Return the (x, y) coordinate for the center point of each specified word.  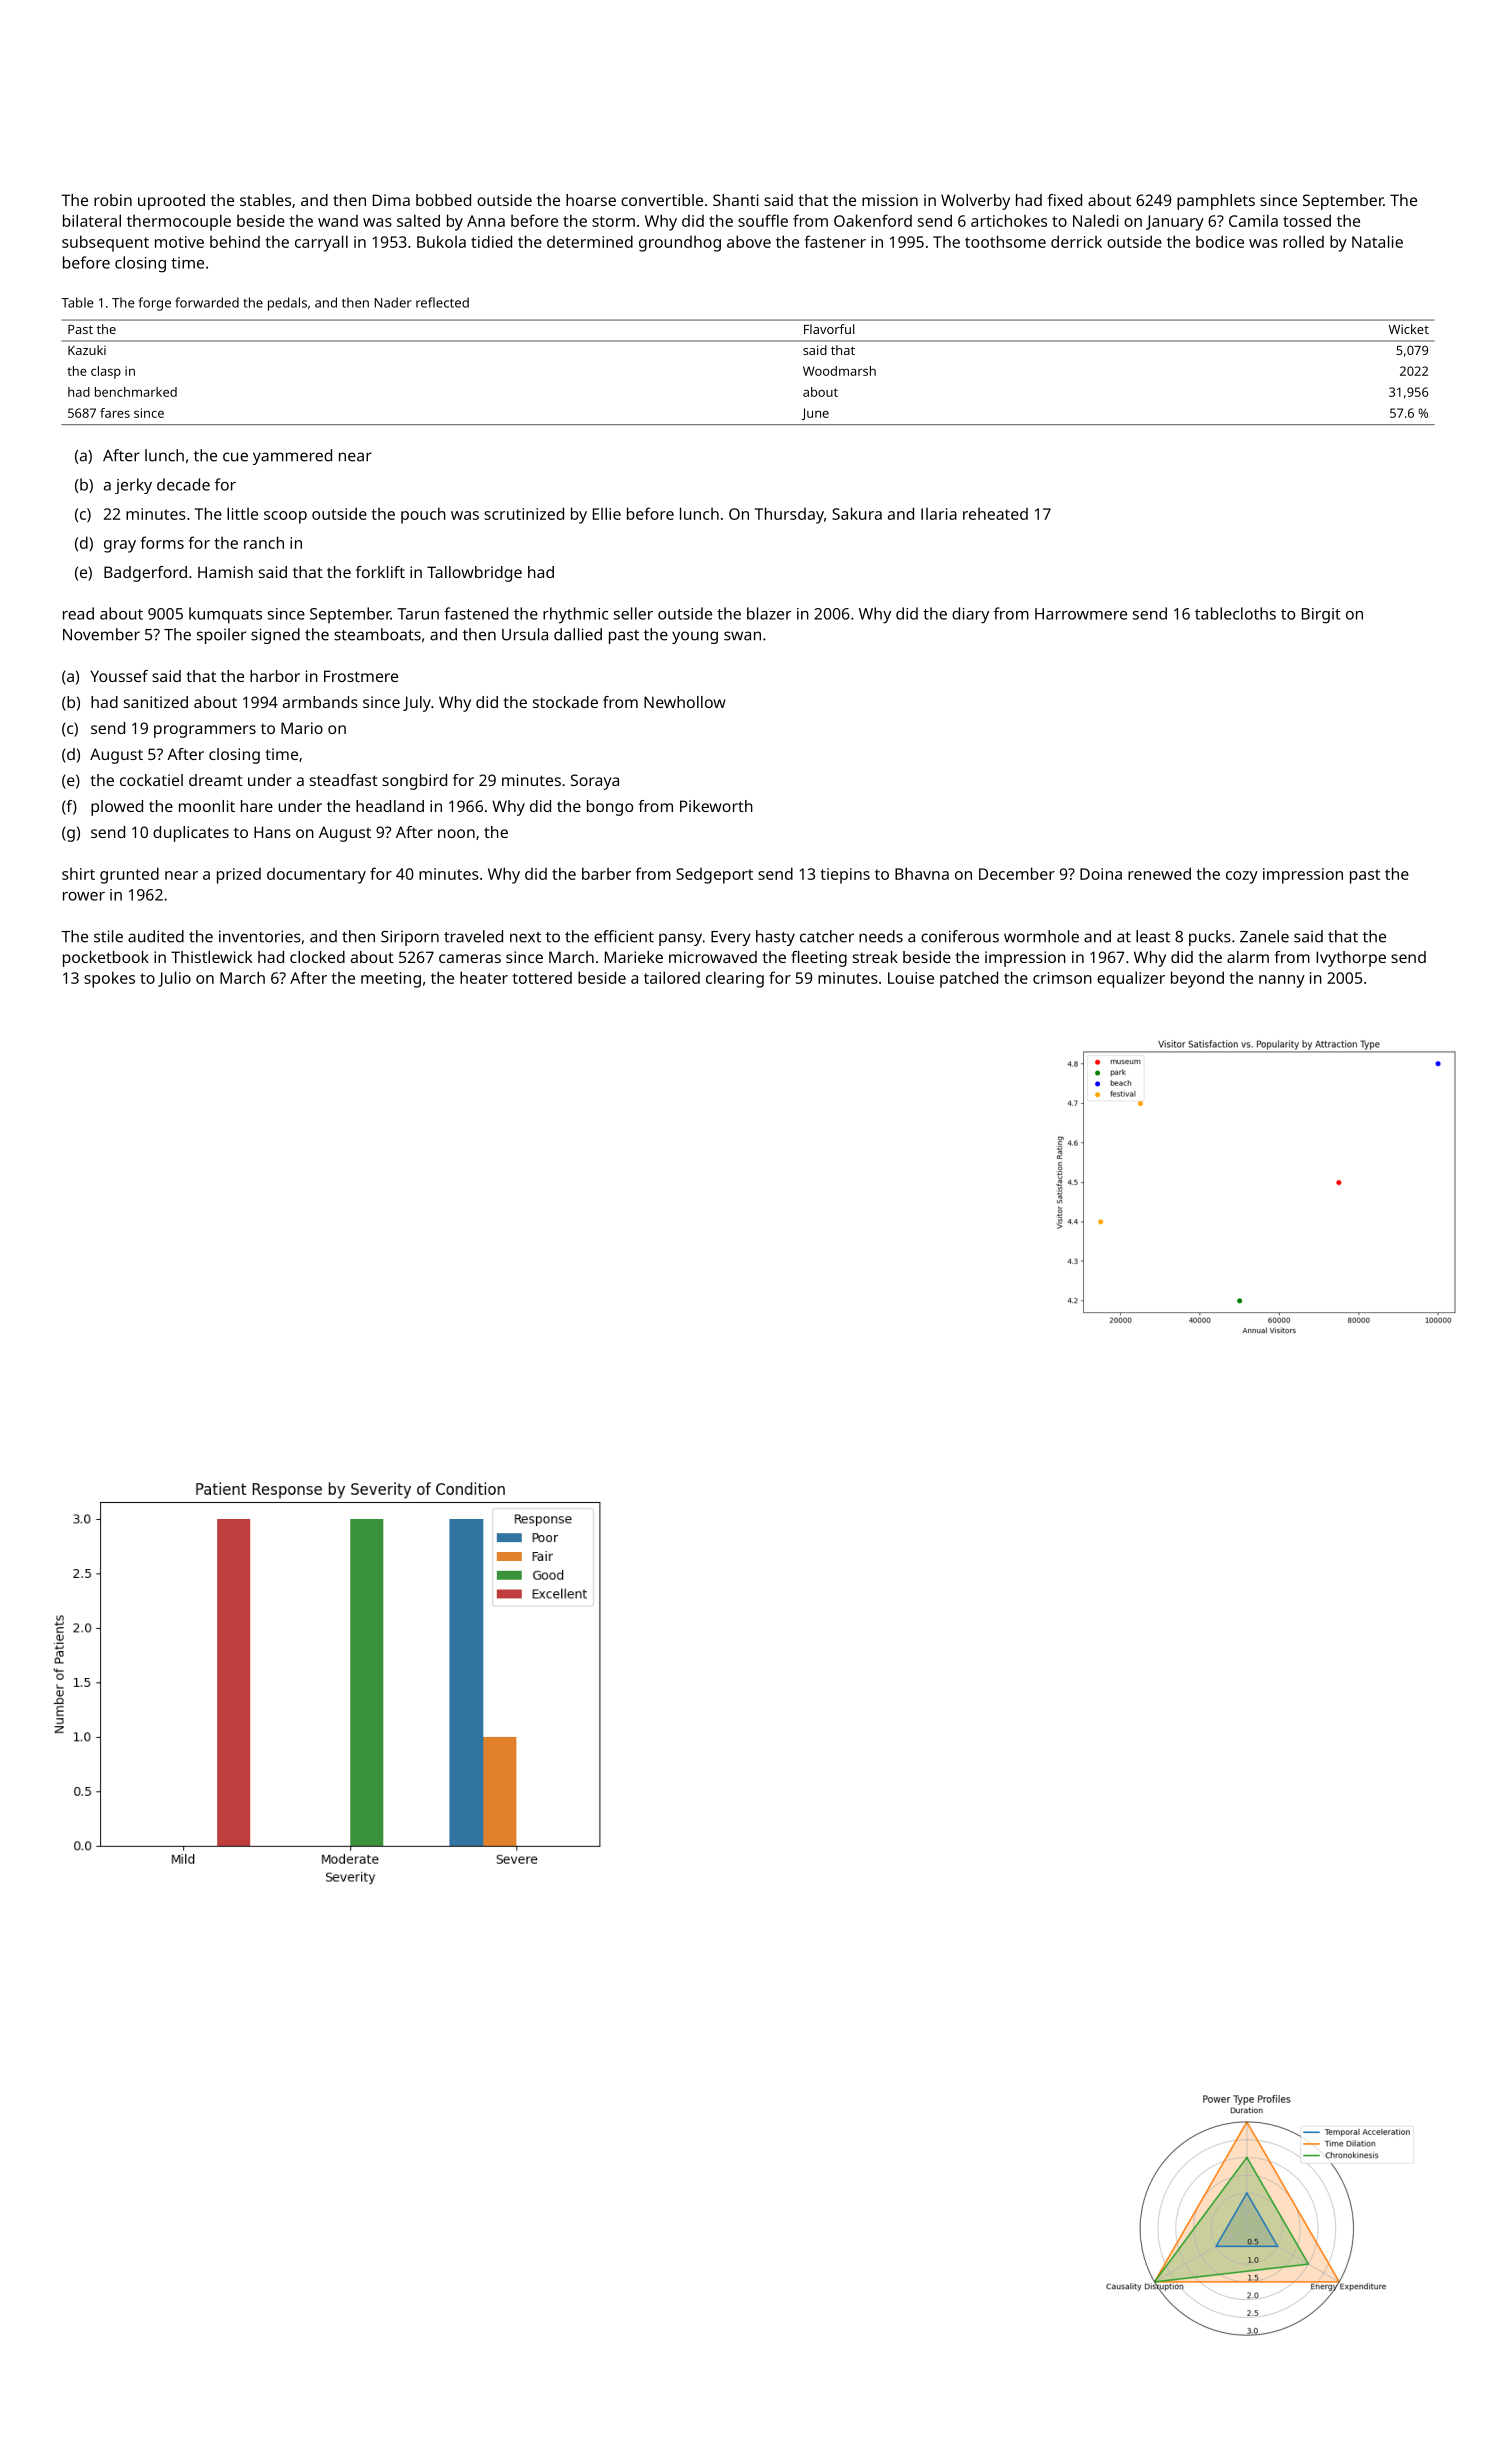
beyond (1197, 979)
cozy (1242, 877)
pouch (423, 515)
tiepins (845, 876)
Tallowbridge (474, 574)
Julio (174, 979)
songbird (414, 782)
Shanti (736, 200)
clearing (735, 979)
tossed (1307, 220)
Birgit (1321, 616)
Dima (391, 200)
